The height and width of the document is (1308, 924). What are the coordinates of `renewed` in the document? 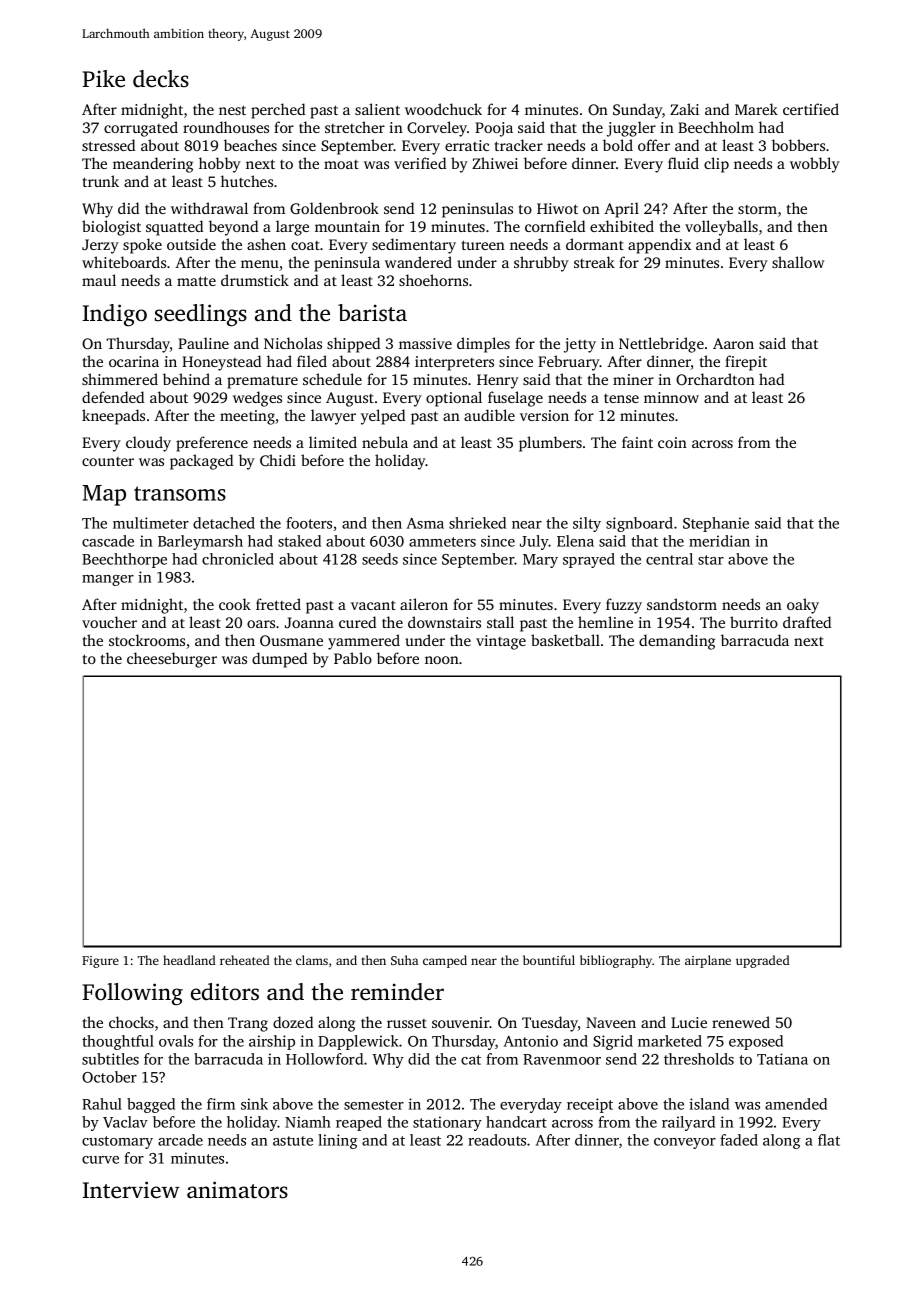 It's located at (741, 1022).
